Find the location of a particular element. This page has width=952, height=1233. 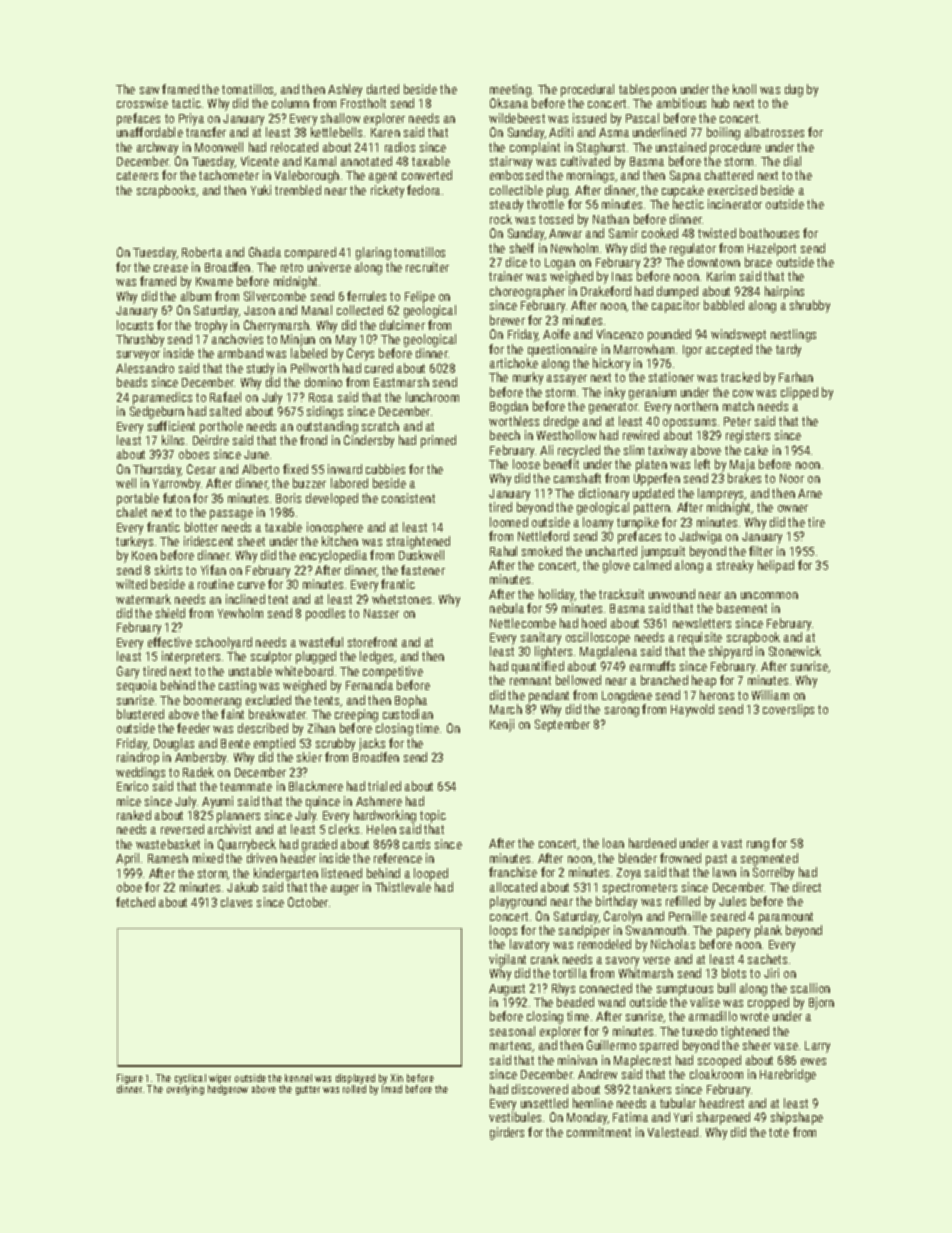

fetched is located at coordinates (135, 902).
